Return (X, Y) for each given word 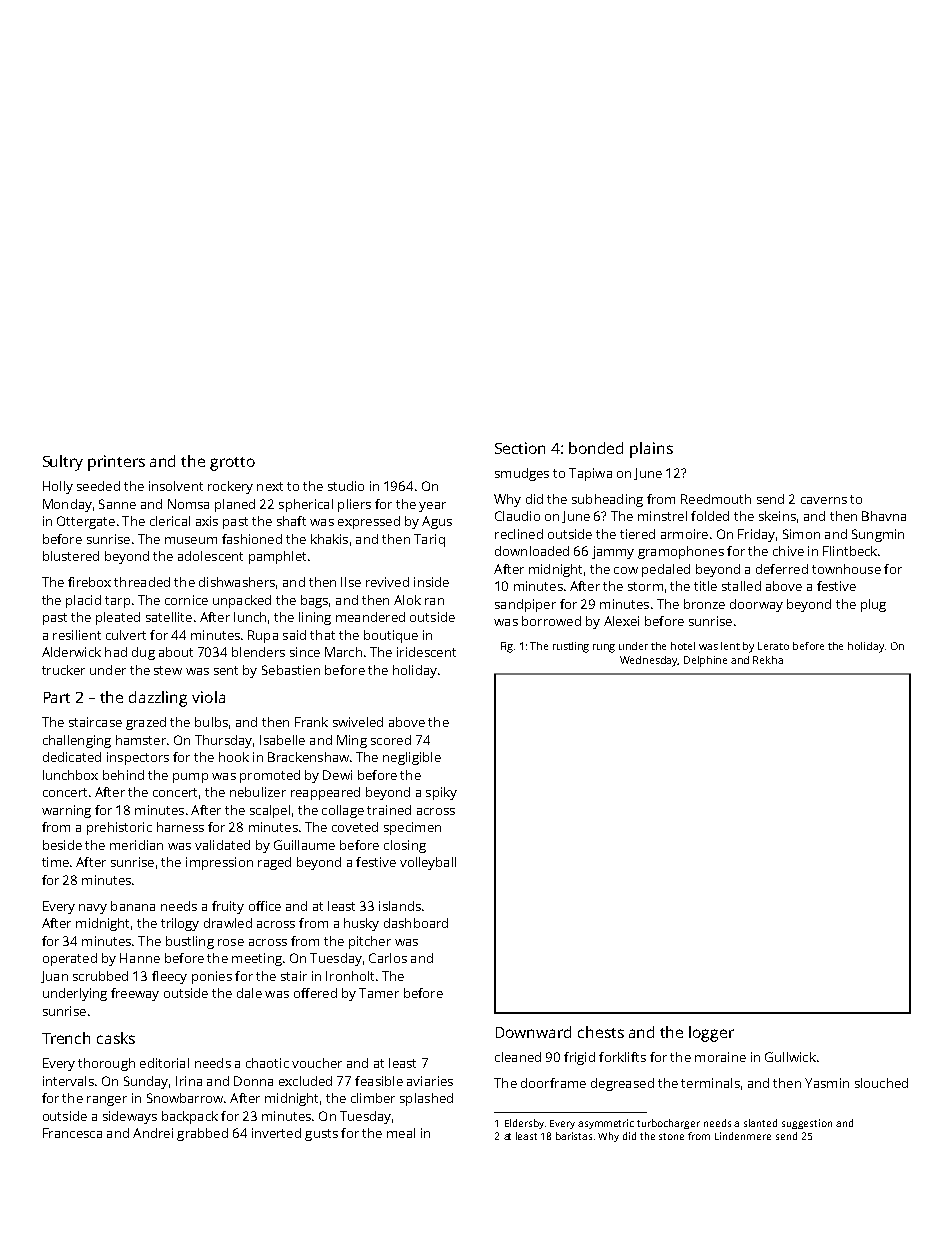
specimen (412, 828)
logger (711, 1034)
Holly (58, 487)
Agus (437, 522)
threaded (142, 582)
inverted (276, 1133)
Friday (756, 535)
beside (62, 845)
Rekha (768, 660)
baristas (574, 1136)
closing (405, 846)
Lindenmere (743, 1136)
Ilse (351, 582)
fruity (228, 907)
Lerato (773, 646)
